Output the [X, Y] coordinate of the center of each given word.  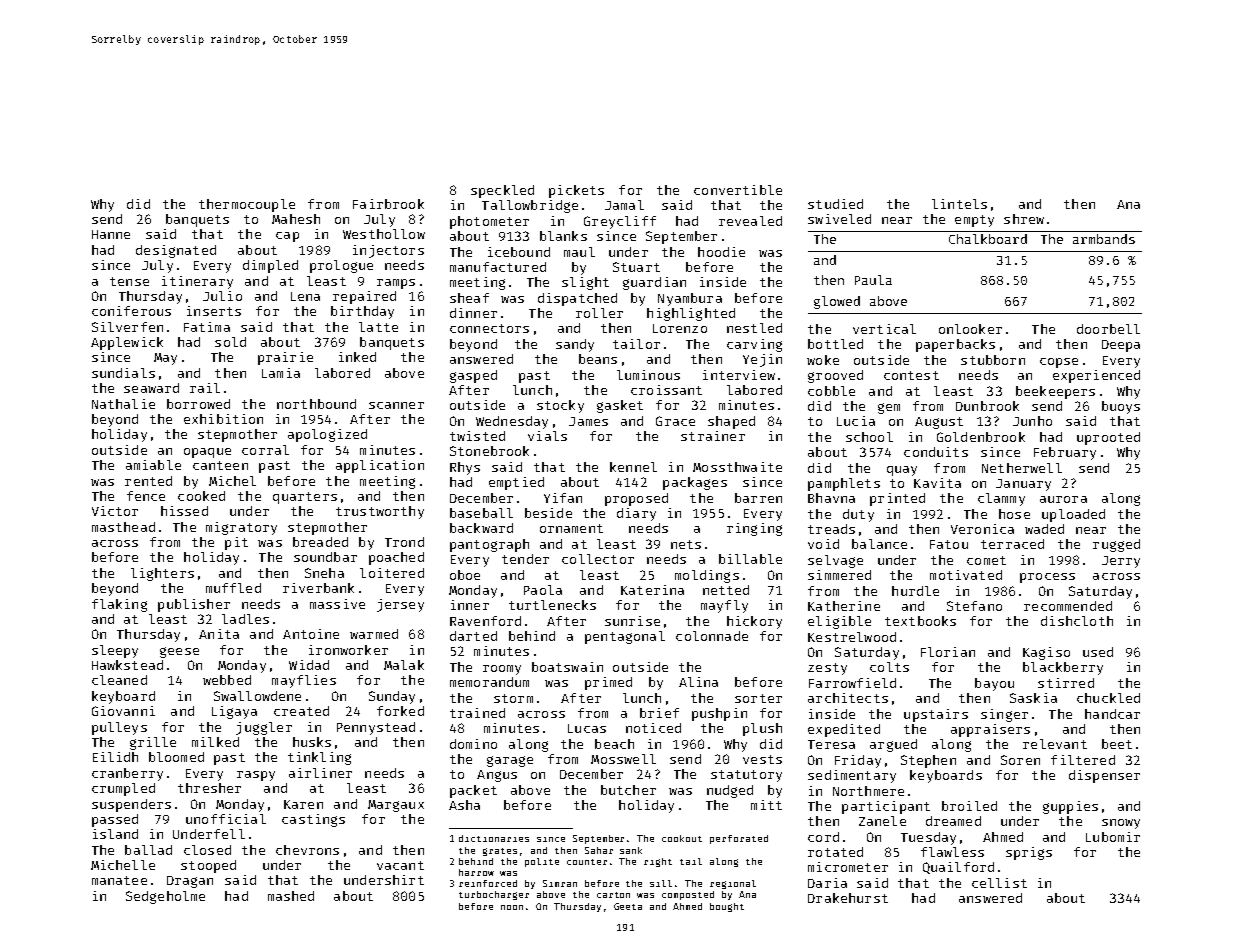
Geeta [628, 906]
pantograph [489, 545]
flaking [119, 605]
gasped [473, 376]
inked [357, 357]
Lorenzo [680, 328]
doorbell [1108, 329]
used [1098, 652]
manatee [119, 880]
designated [176, 251]
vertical [884, 329]
